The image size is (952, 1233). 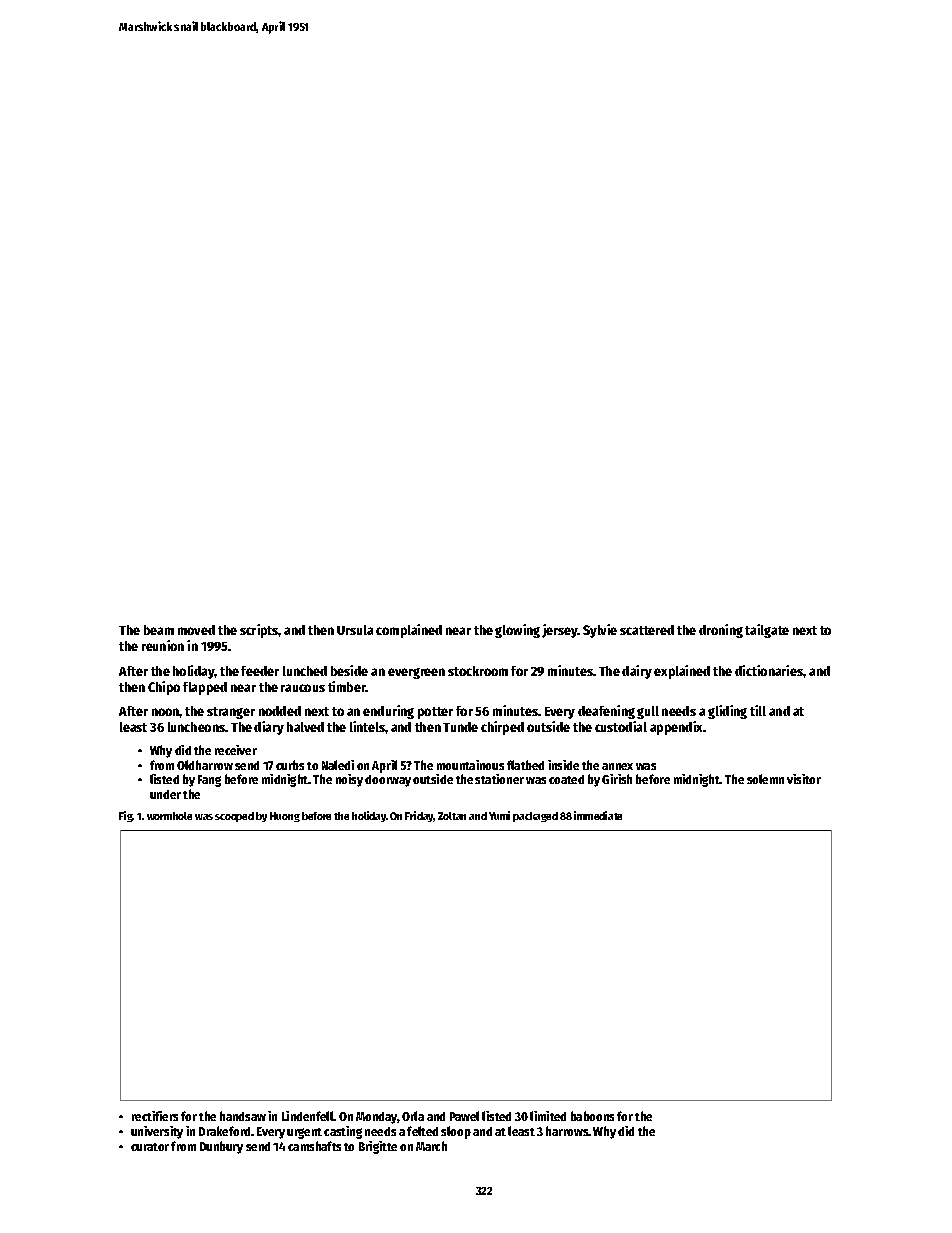 I want to click on scooped, so click(x=234, y=817).
